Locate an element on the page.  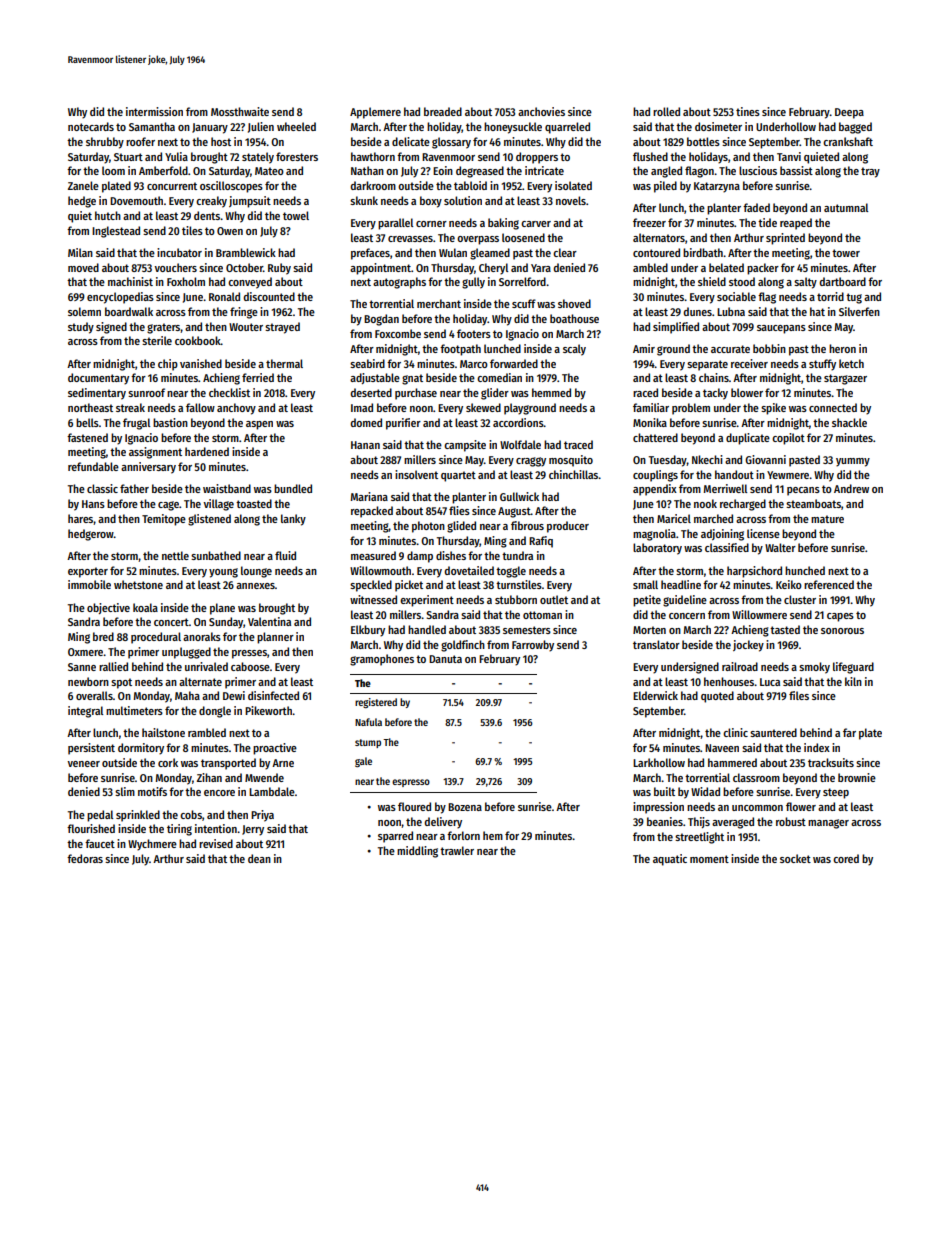
anchovies is located at coordinates (541, 111).
